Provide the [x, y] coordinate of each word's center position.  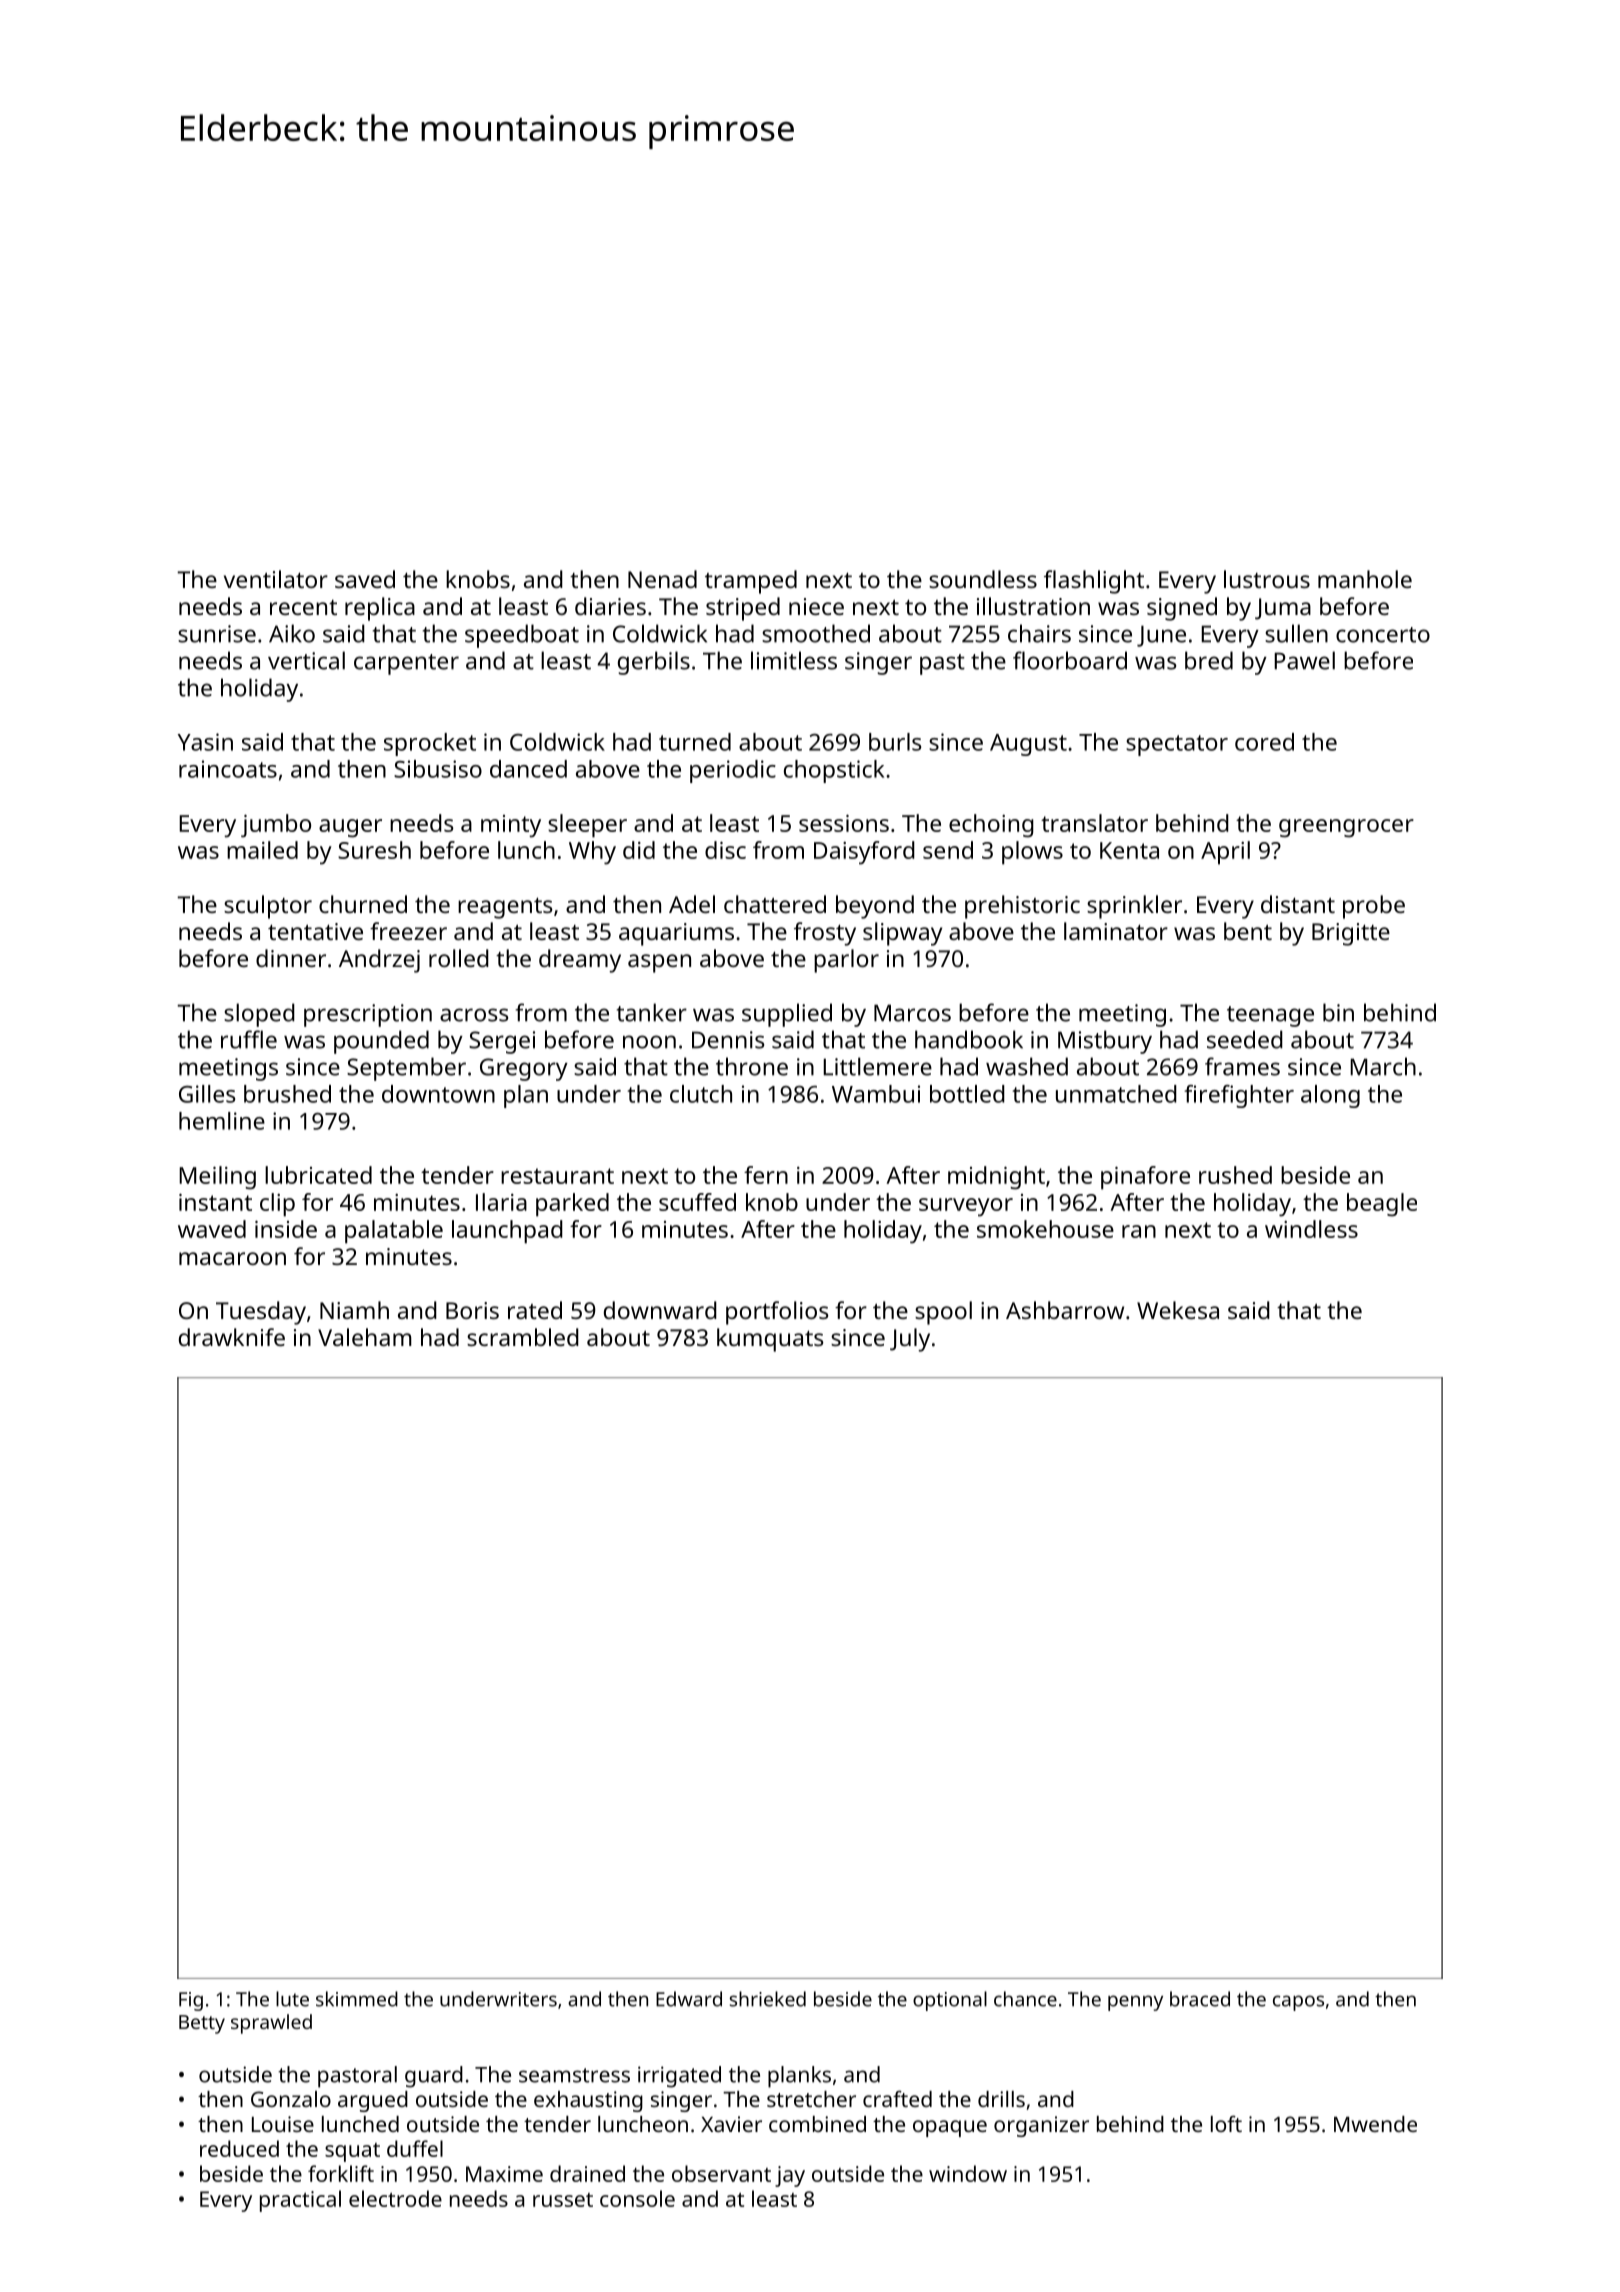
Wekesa [1178, 1310]
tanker [652, 1012]
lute [292, 1999]
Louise [283, 2124]
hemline [222, 1121]
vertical [306, 660]
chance [1025, 1999]
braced [1200, 1999]
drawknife [232, 1337]
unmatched [1116, 1094]
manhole [1365, 579]
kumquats [770, 1340]
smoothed [816, 633]
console [637, 2198]
